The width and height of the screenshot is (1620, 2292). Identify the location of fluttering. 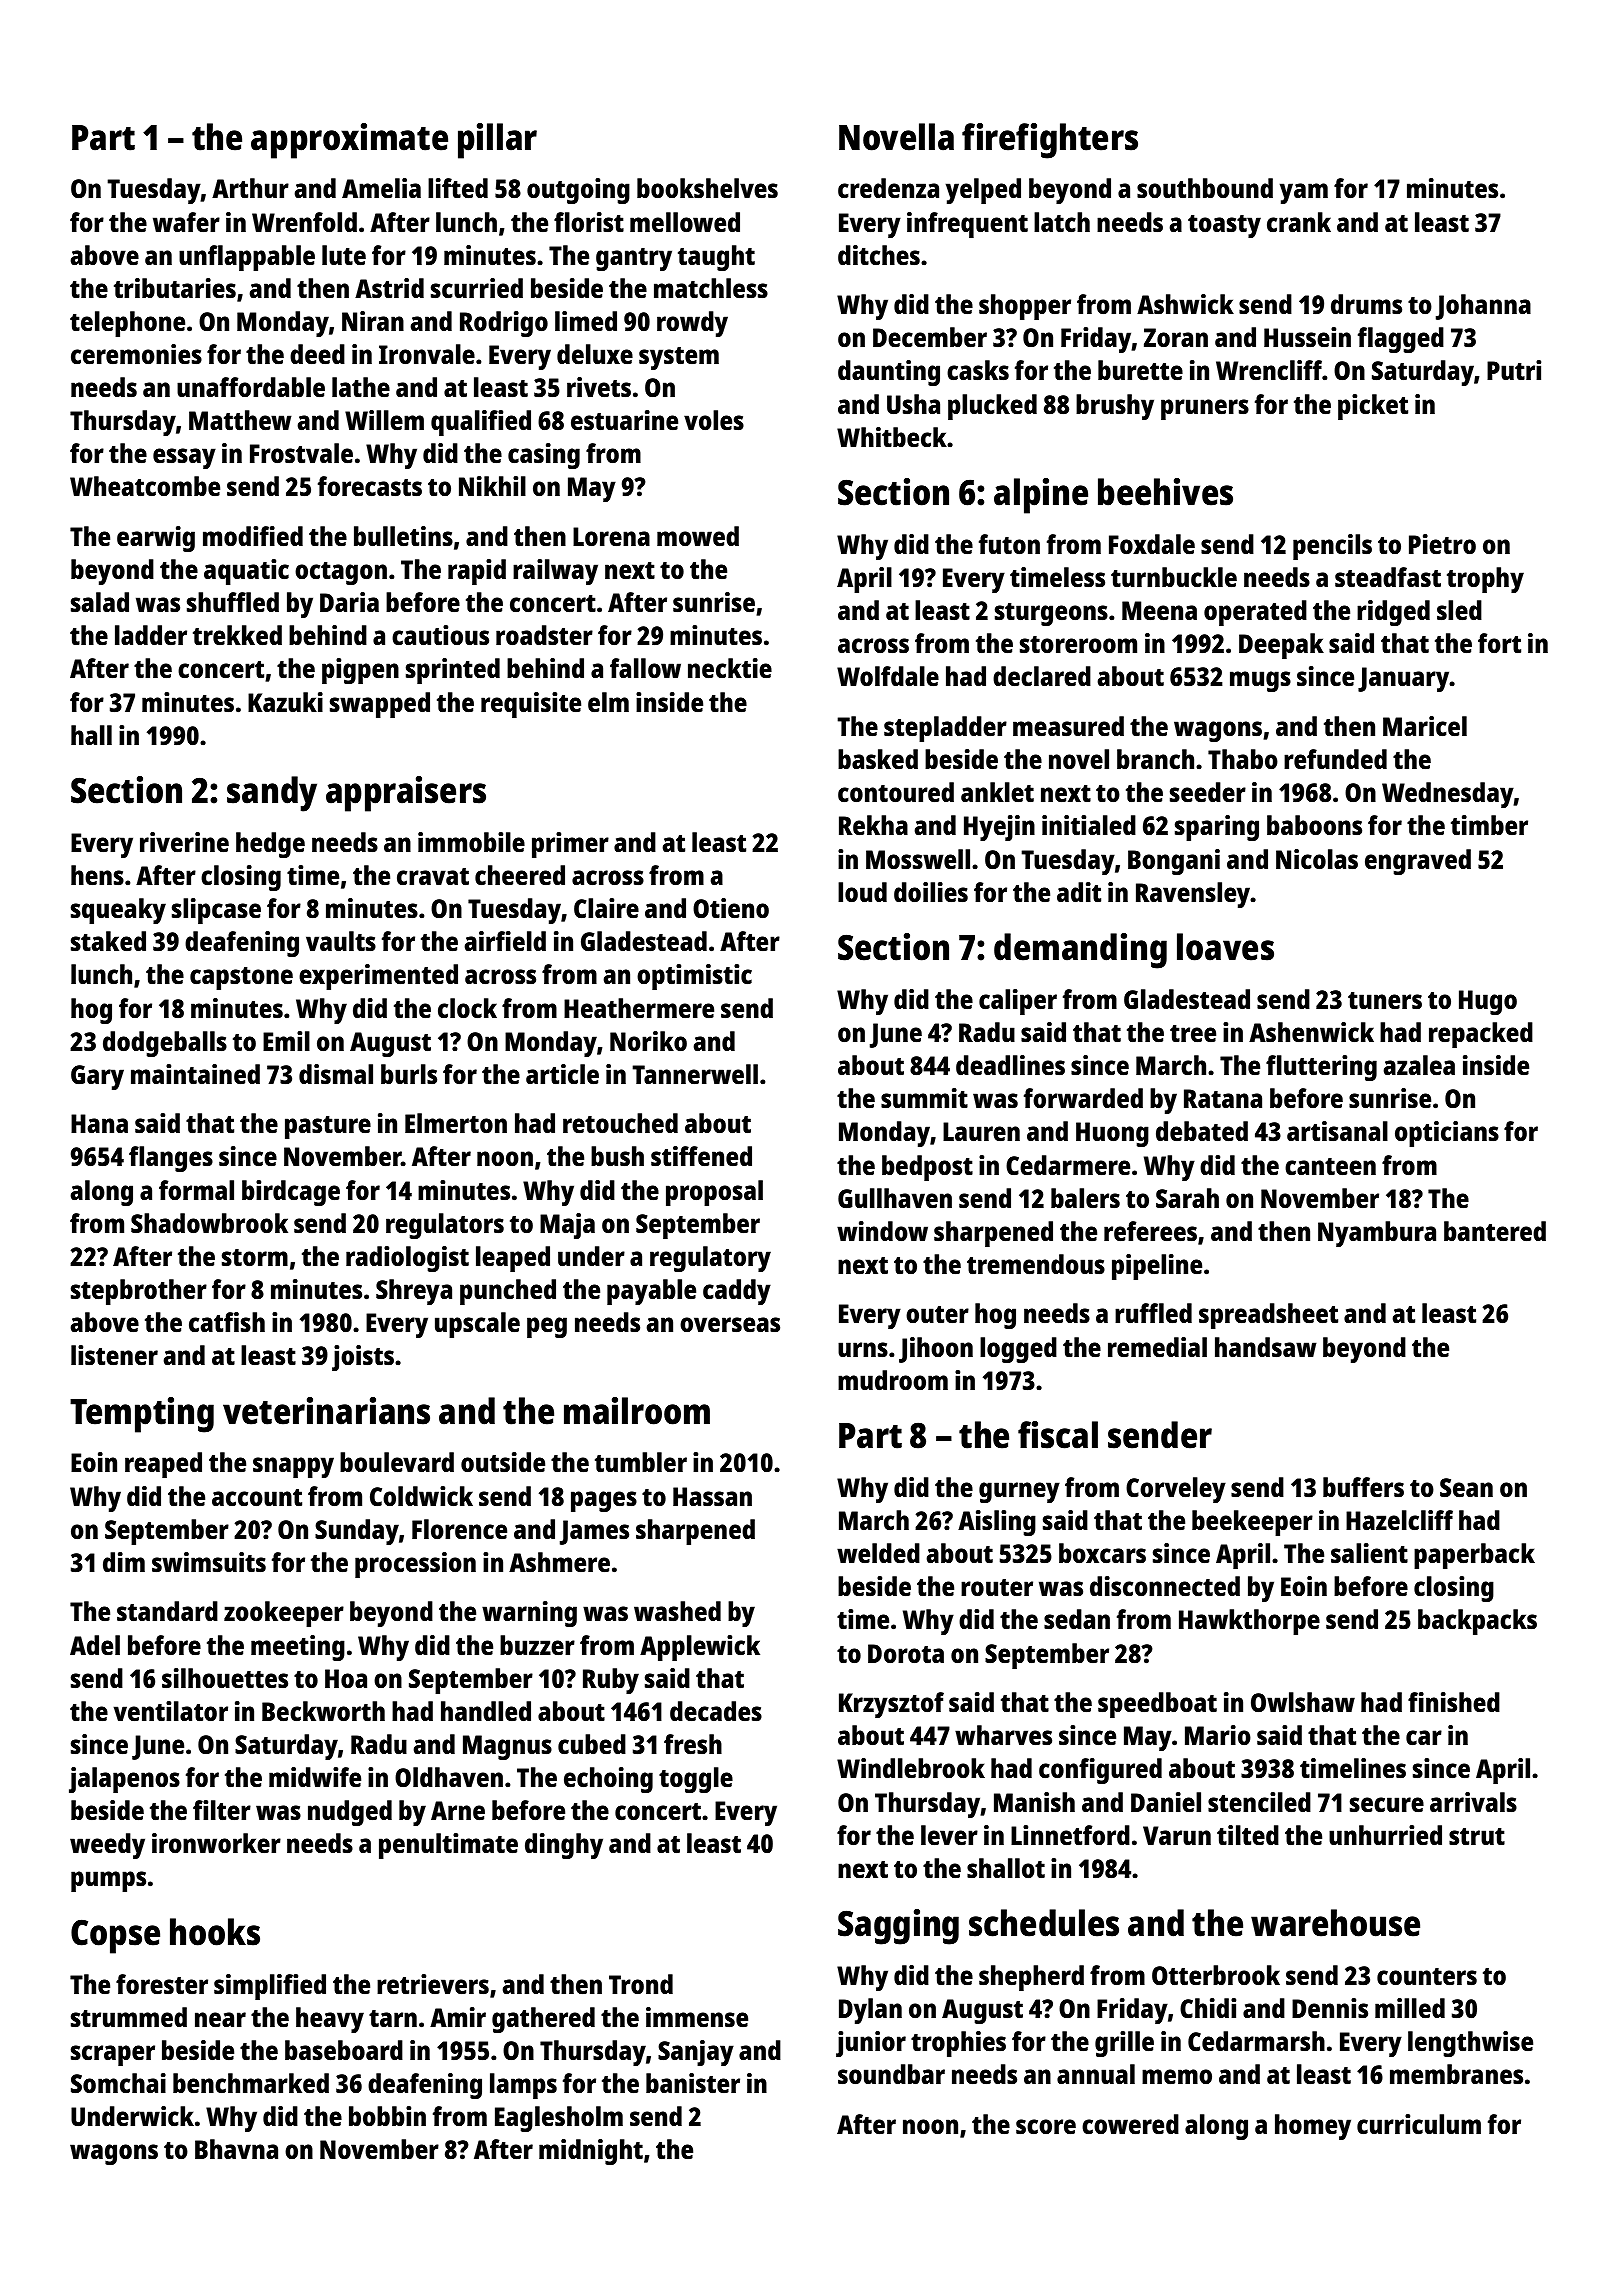
(1321, 1068).
